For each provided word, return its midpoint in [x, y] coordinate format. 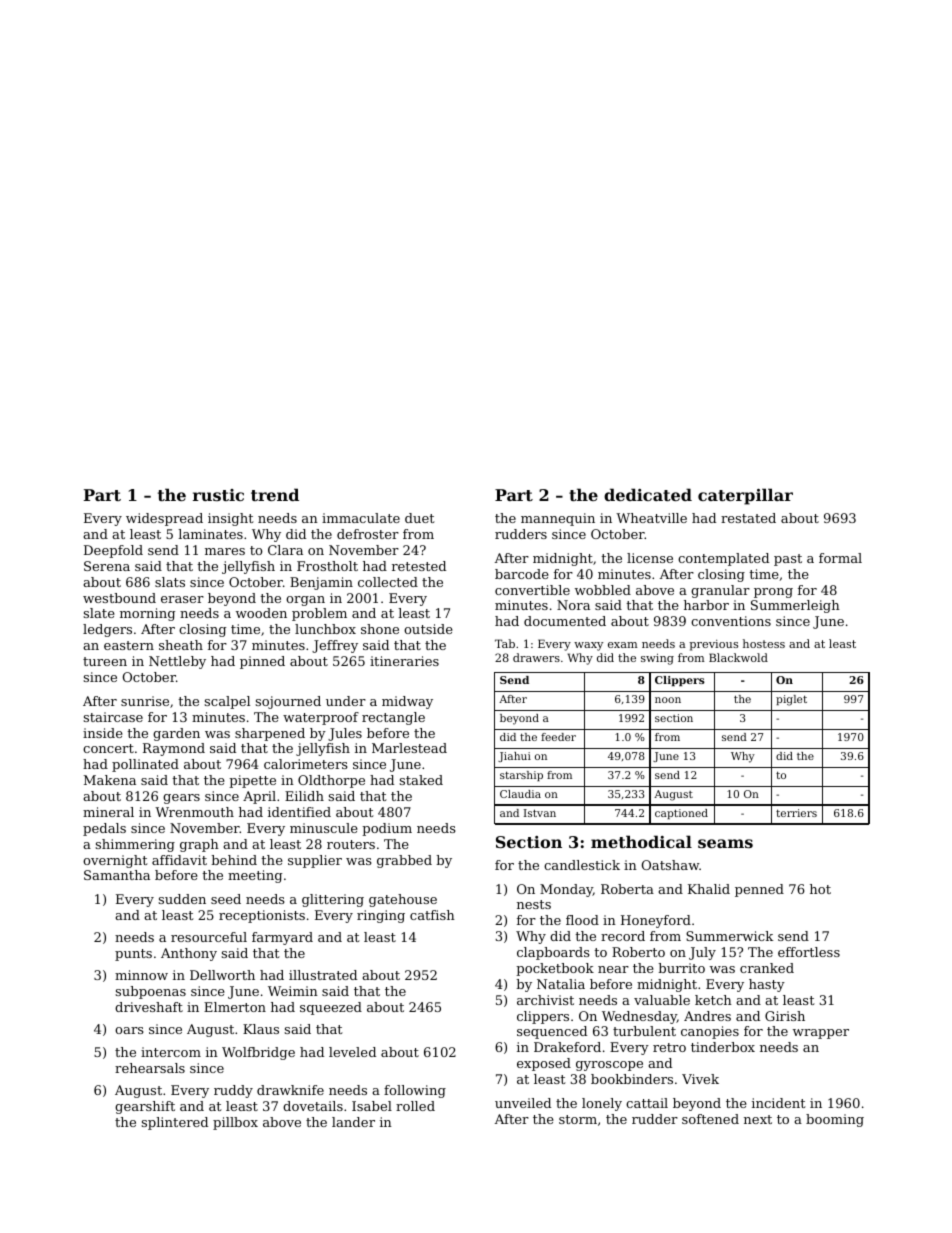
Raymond [174, 749]
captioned [681, 814]
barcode [522, 574]
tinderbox [723, 1047]
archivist [545, 1000]
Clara [285, 550]
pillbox [235, 1123]
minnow [141, 975]
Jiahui [514, 757]
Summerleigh [795, 606]
